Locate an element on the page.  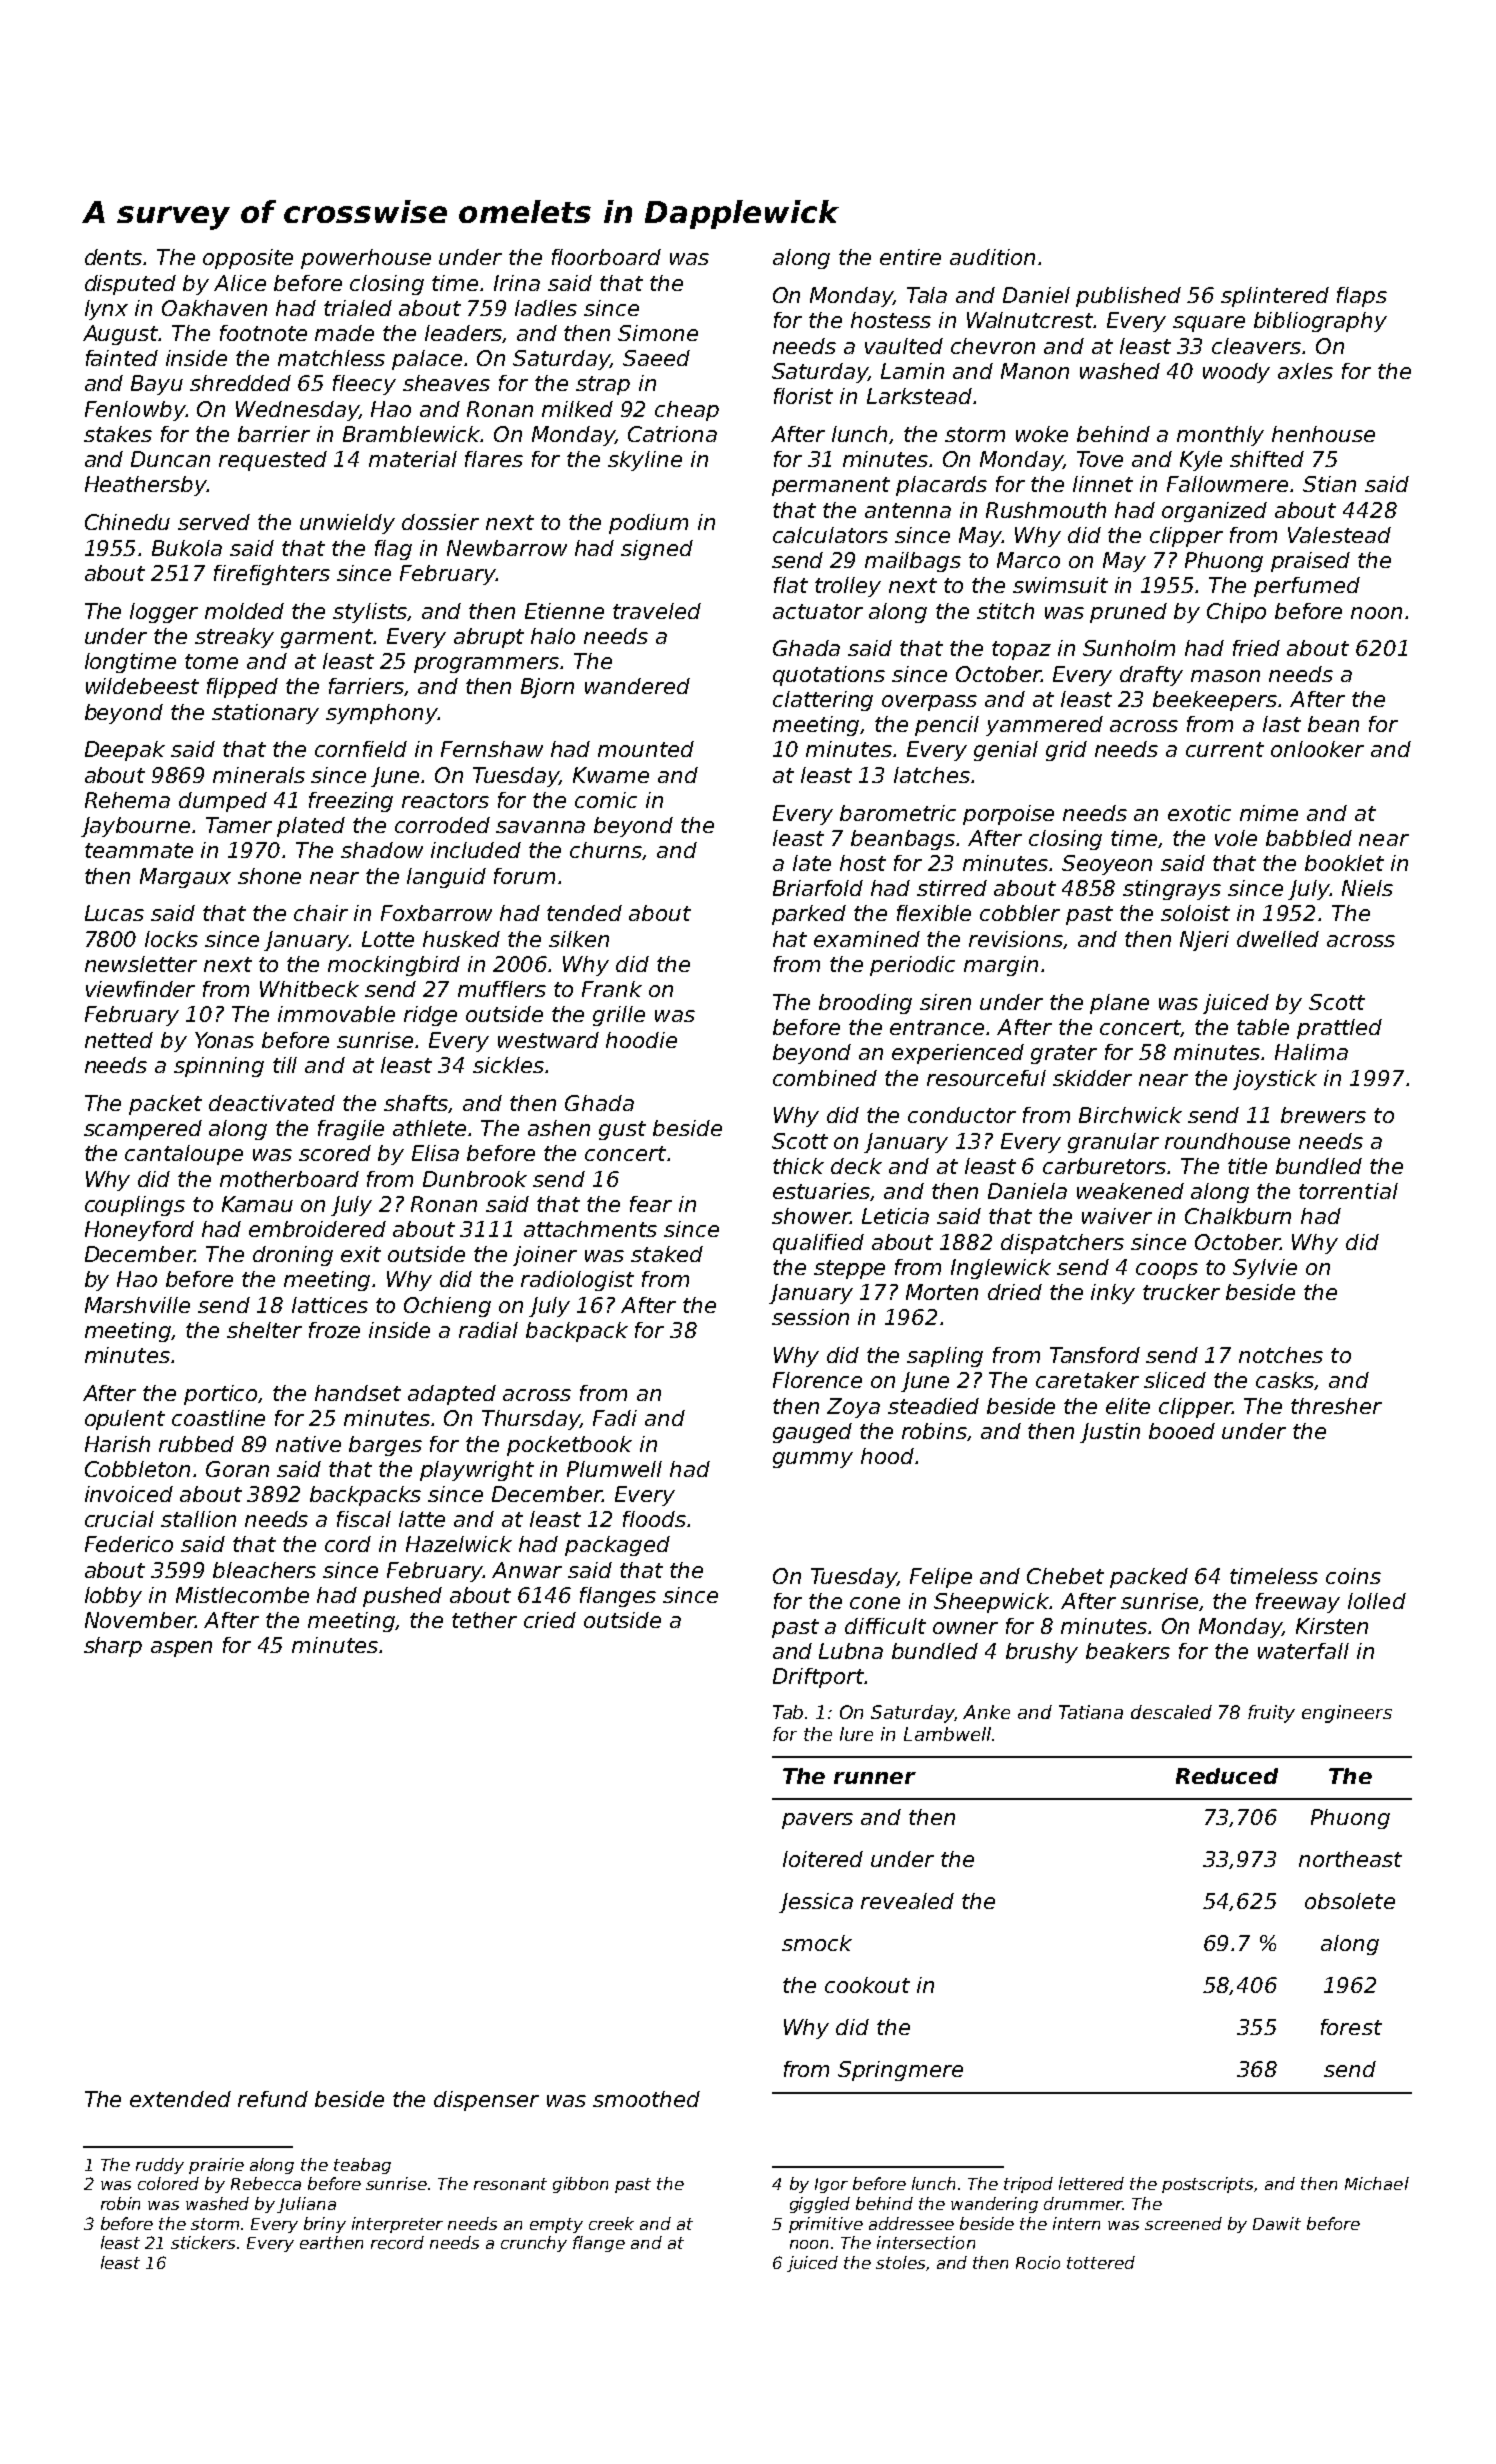
Harish is located at coordinates (117, 1444).
